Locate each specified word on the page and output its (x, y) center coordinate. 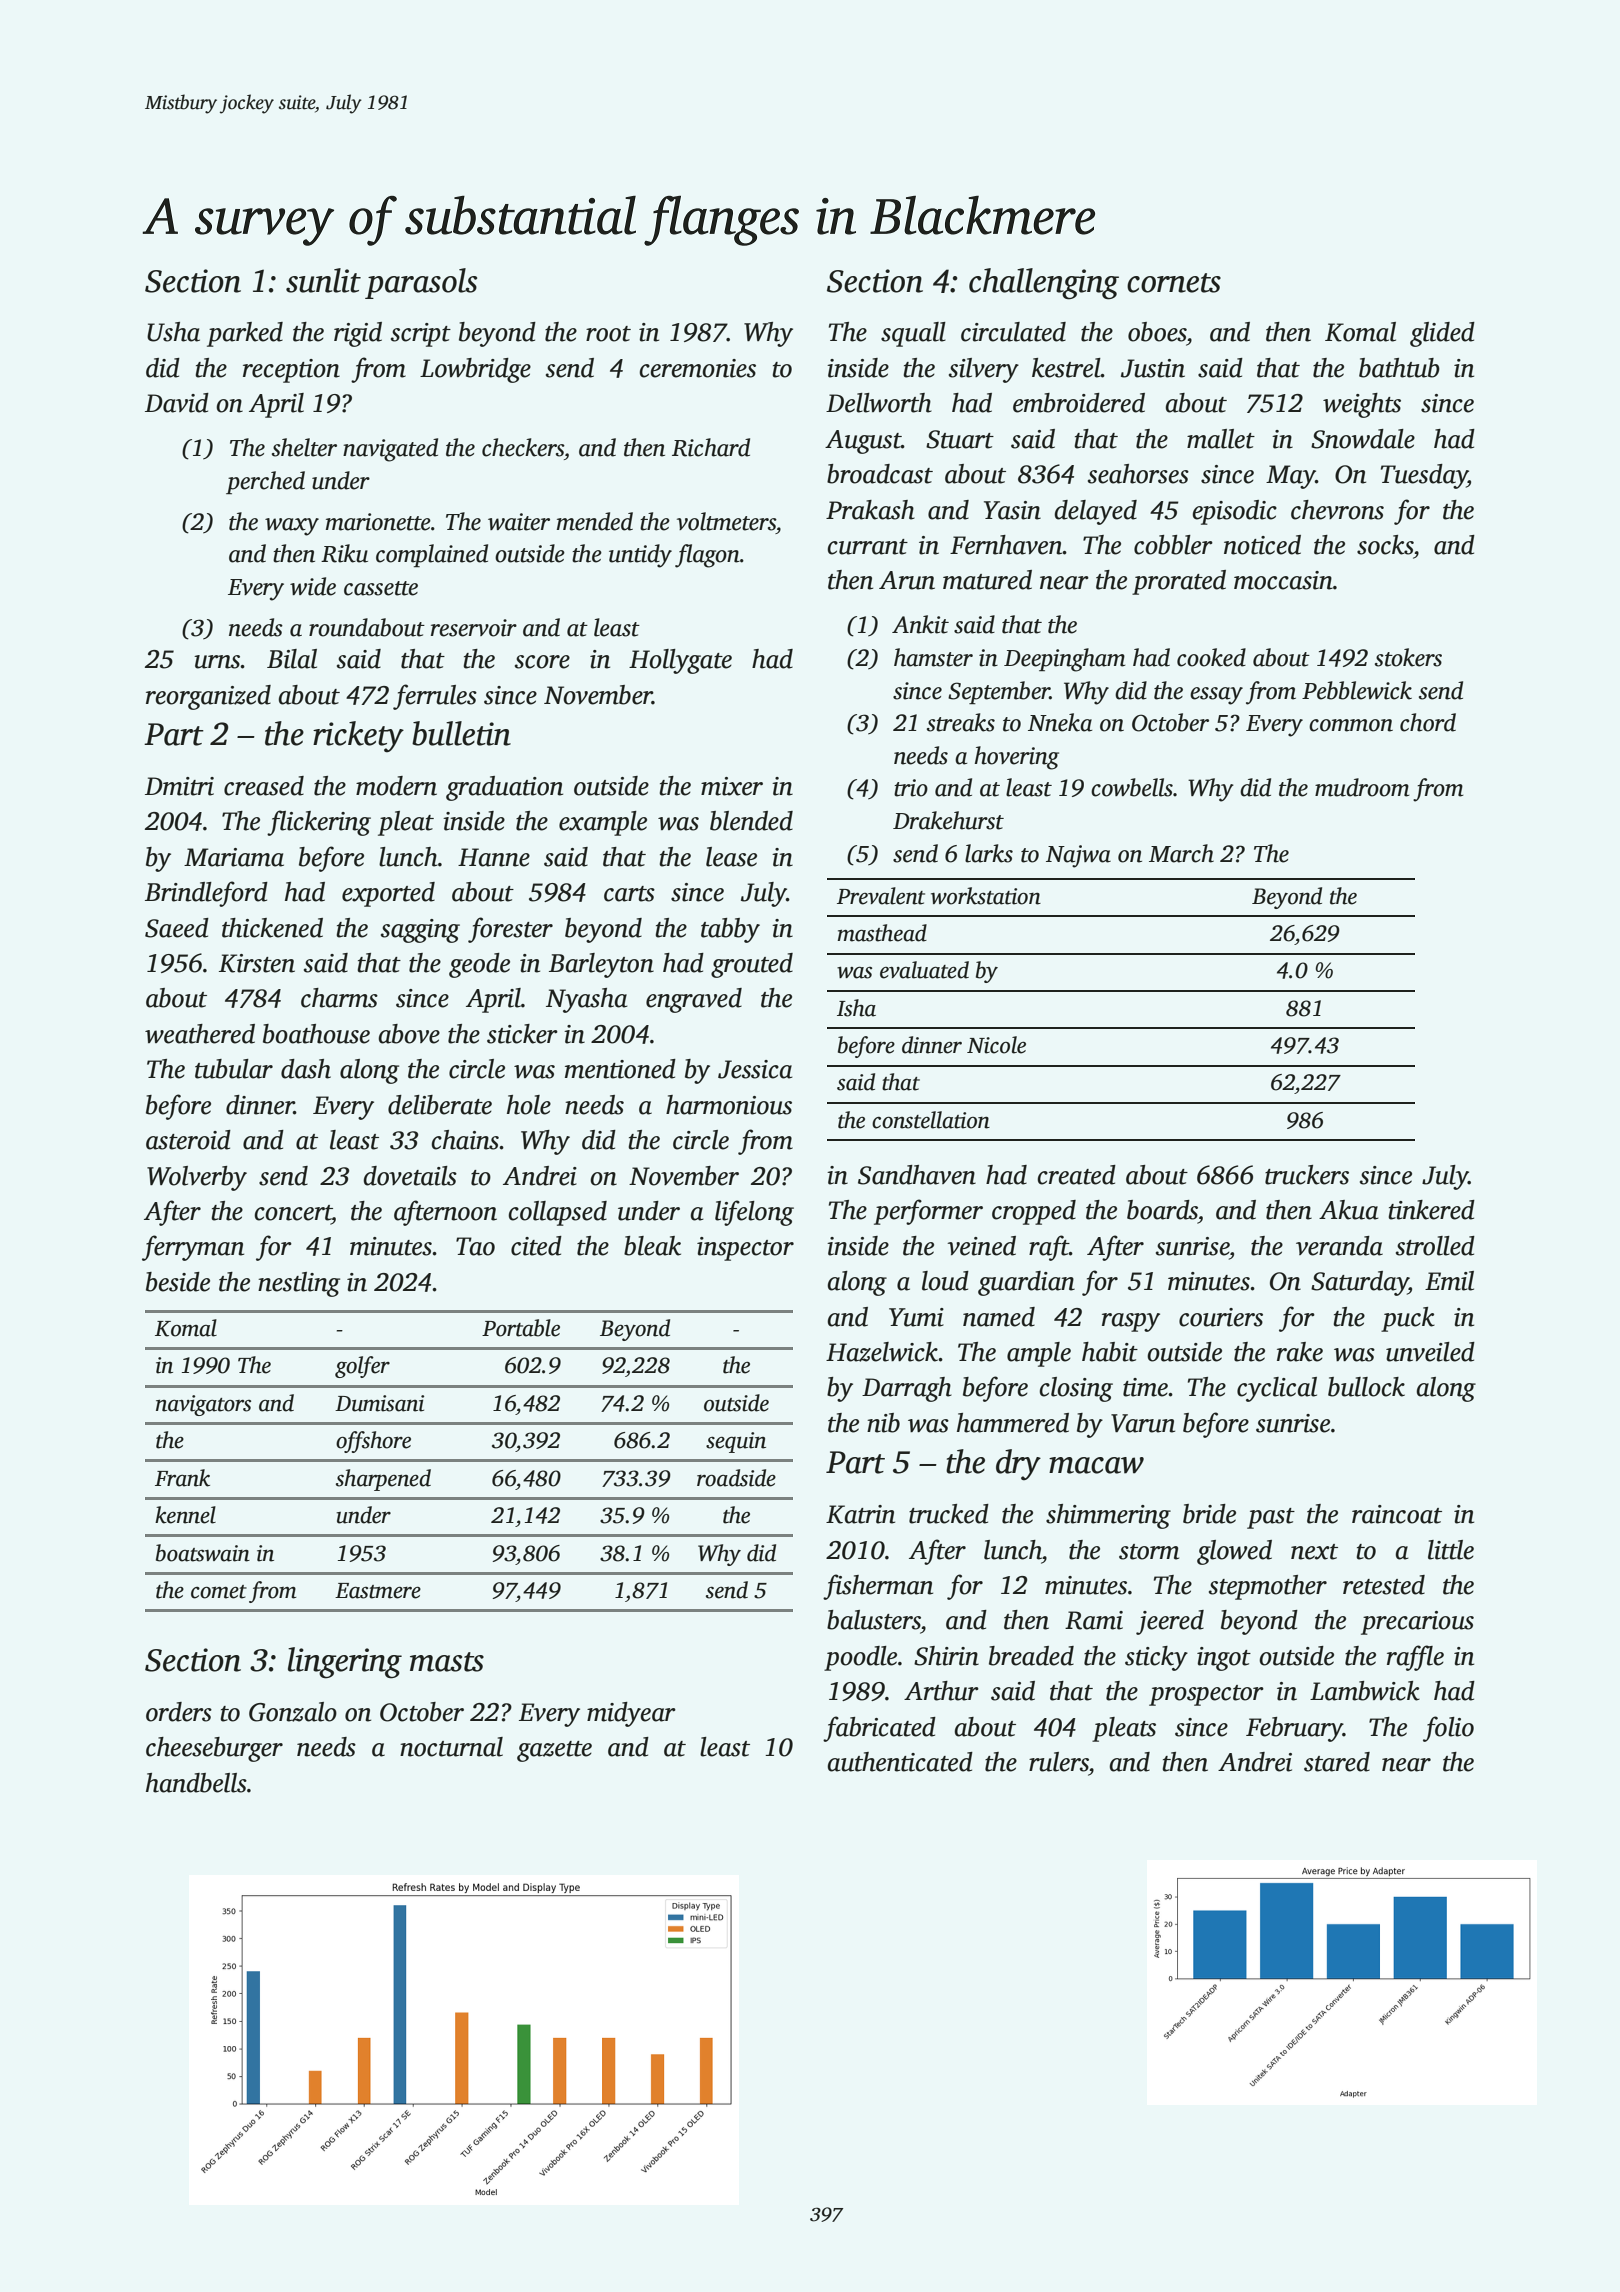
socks (1385, 545)
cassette (381, 588)
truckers (1307, 1175)
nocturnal (451, 1747)
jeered (1170, 1622)
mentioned (620, 1069)
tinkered (1431, 1210)
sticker (522, 1034)
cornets (1174, 283)
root (608, 334)
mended (595, 521)
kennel (185, 1515)
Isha (856, 1008)
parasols (421, 283)
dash (306, 1069)
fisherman (878, 1587)
